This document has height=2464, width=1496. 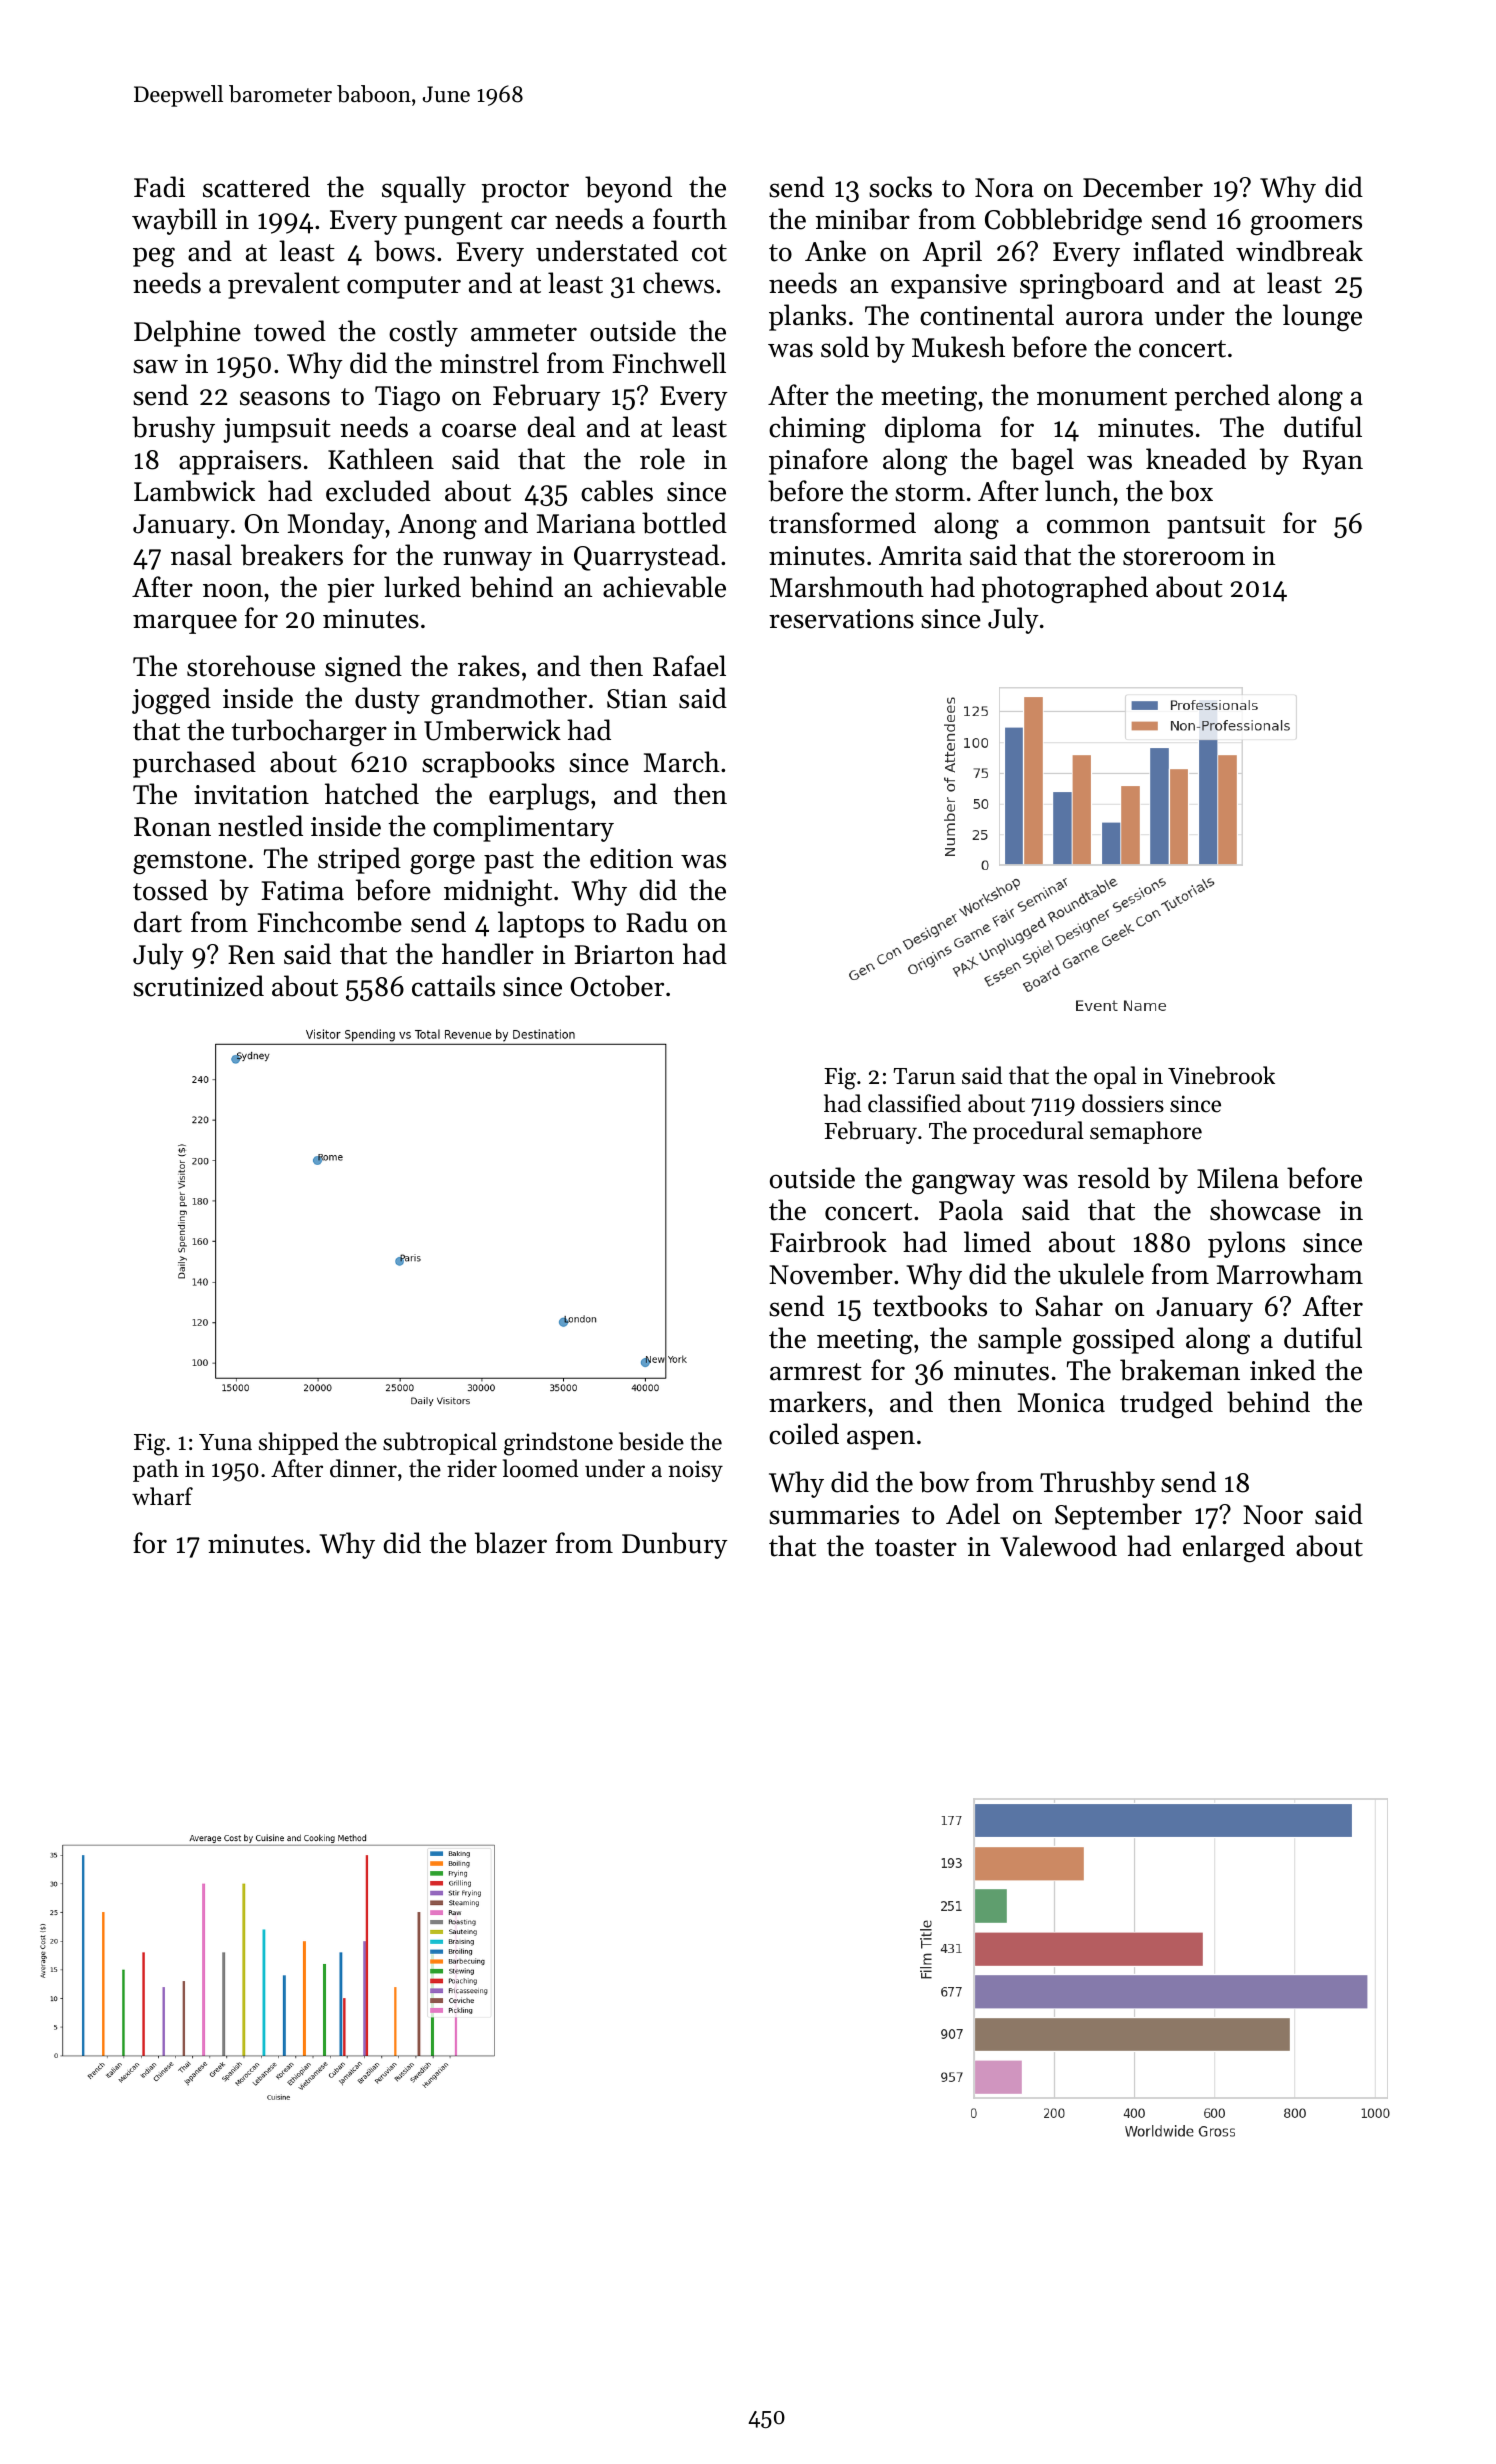 What do you see at coordinates (440, 1443) in the document?
I see `subtropical` at bounding box center [440, 1443].
